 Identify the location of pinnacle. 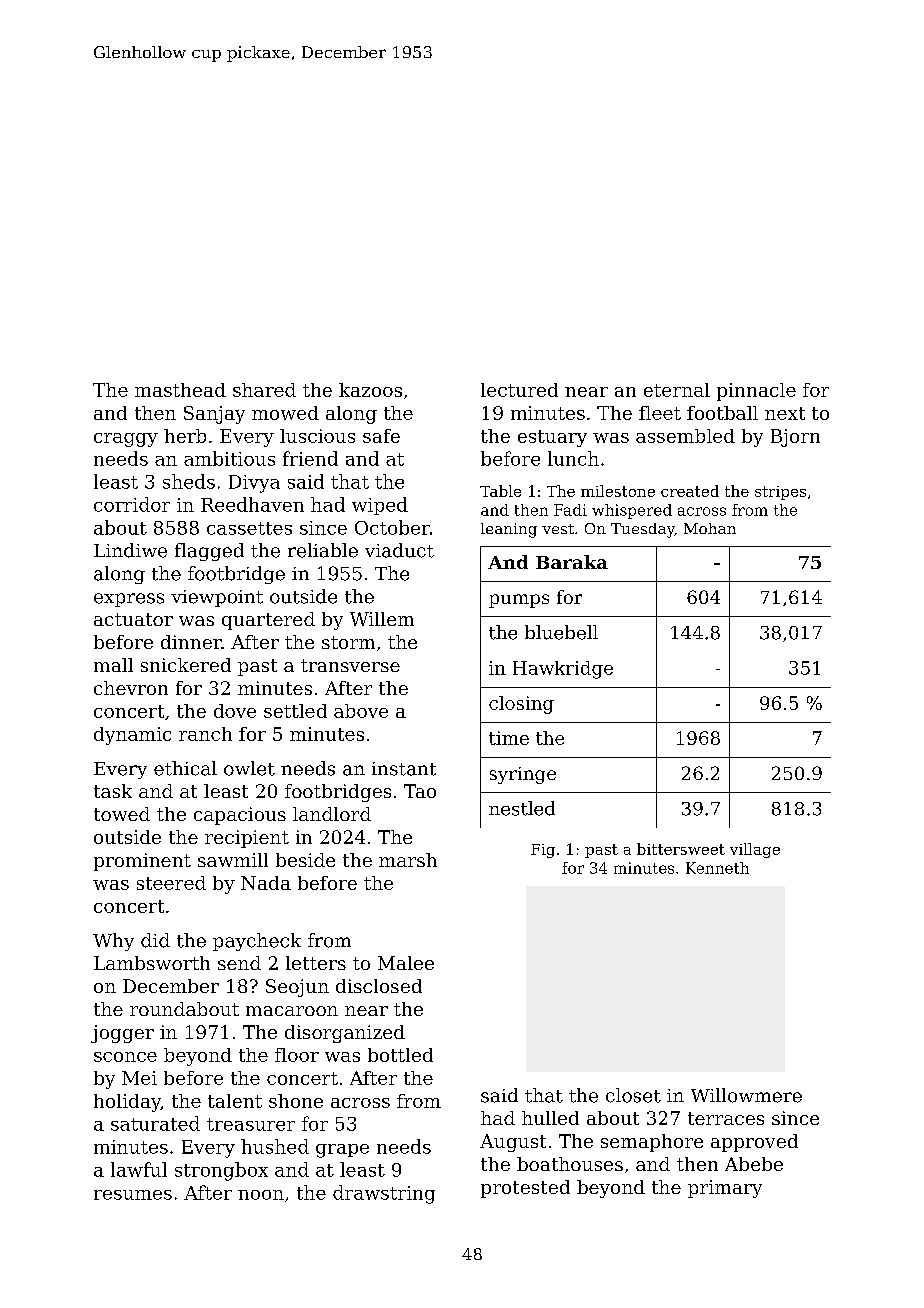
(756, 392).
